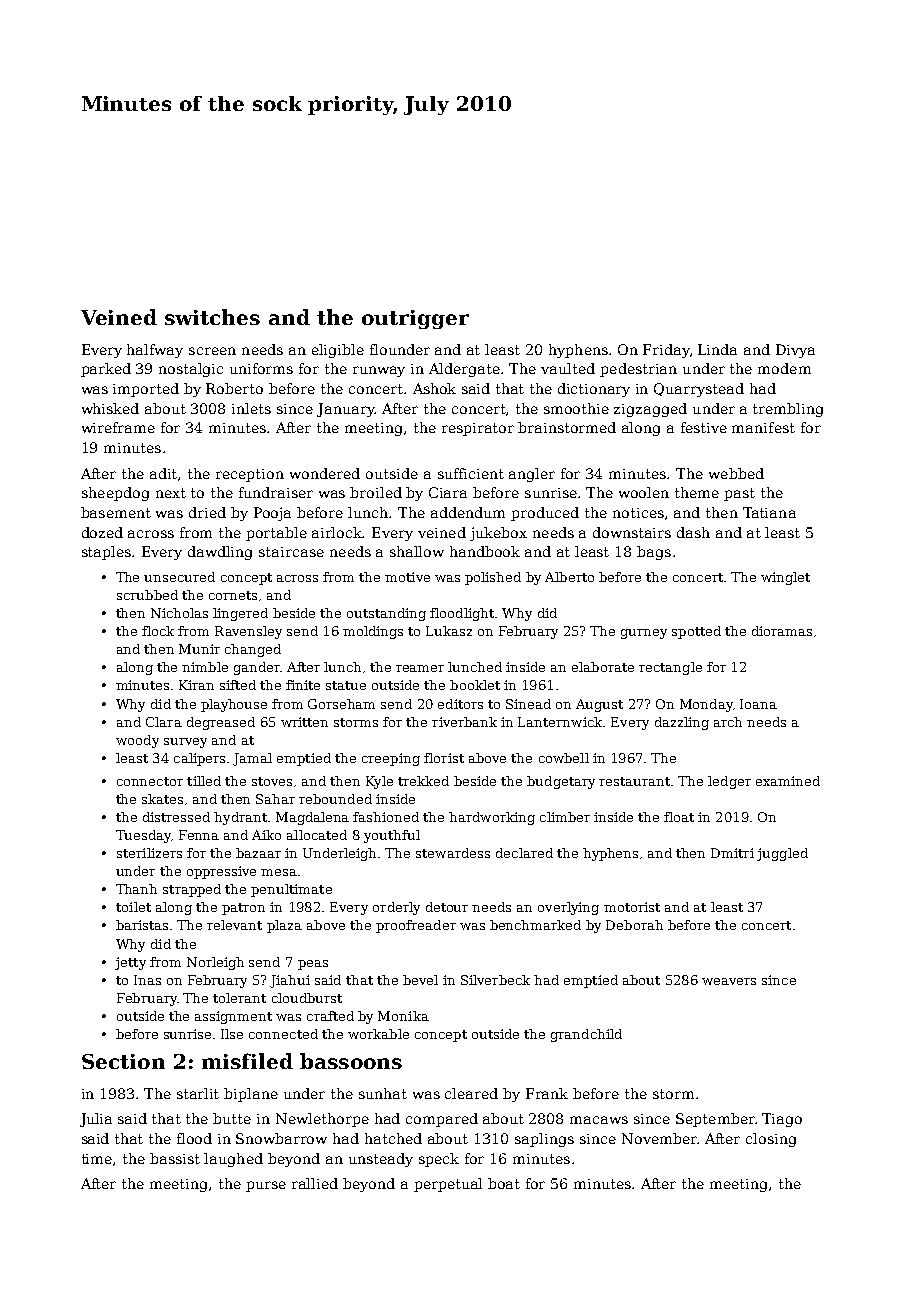  Describe the element at coordinates (243, 909) in the screenshot. I see `patron` at that location.
